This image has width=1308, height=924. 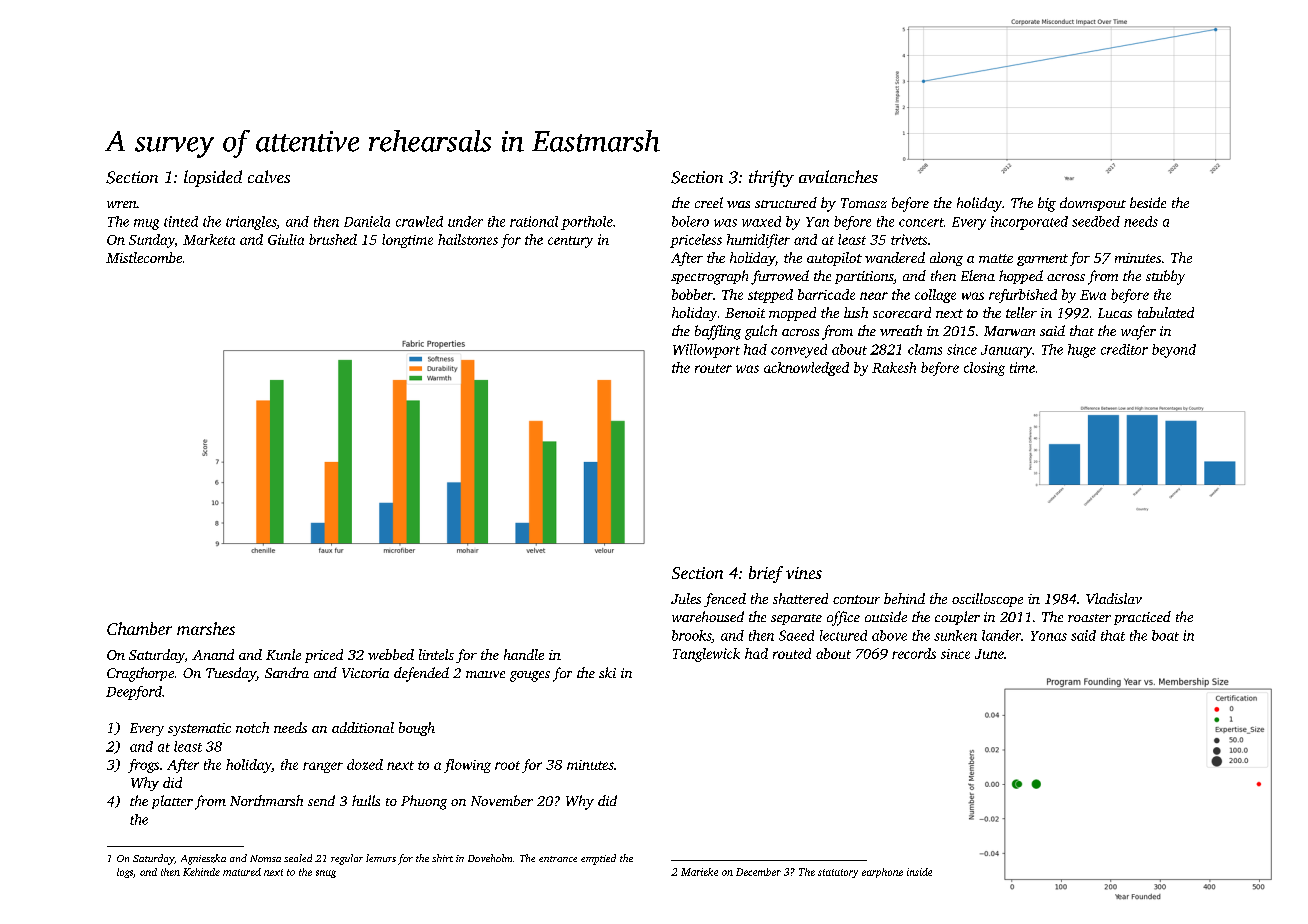 What do you see at coordinates (706, 351) in the image?
I see `Willowport` at bounding box center [706, 351].
